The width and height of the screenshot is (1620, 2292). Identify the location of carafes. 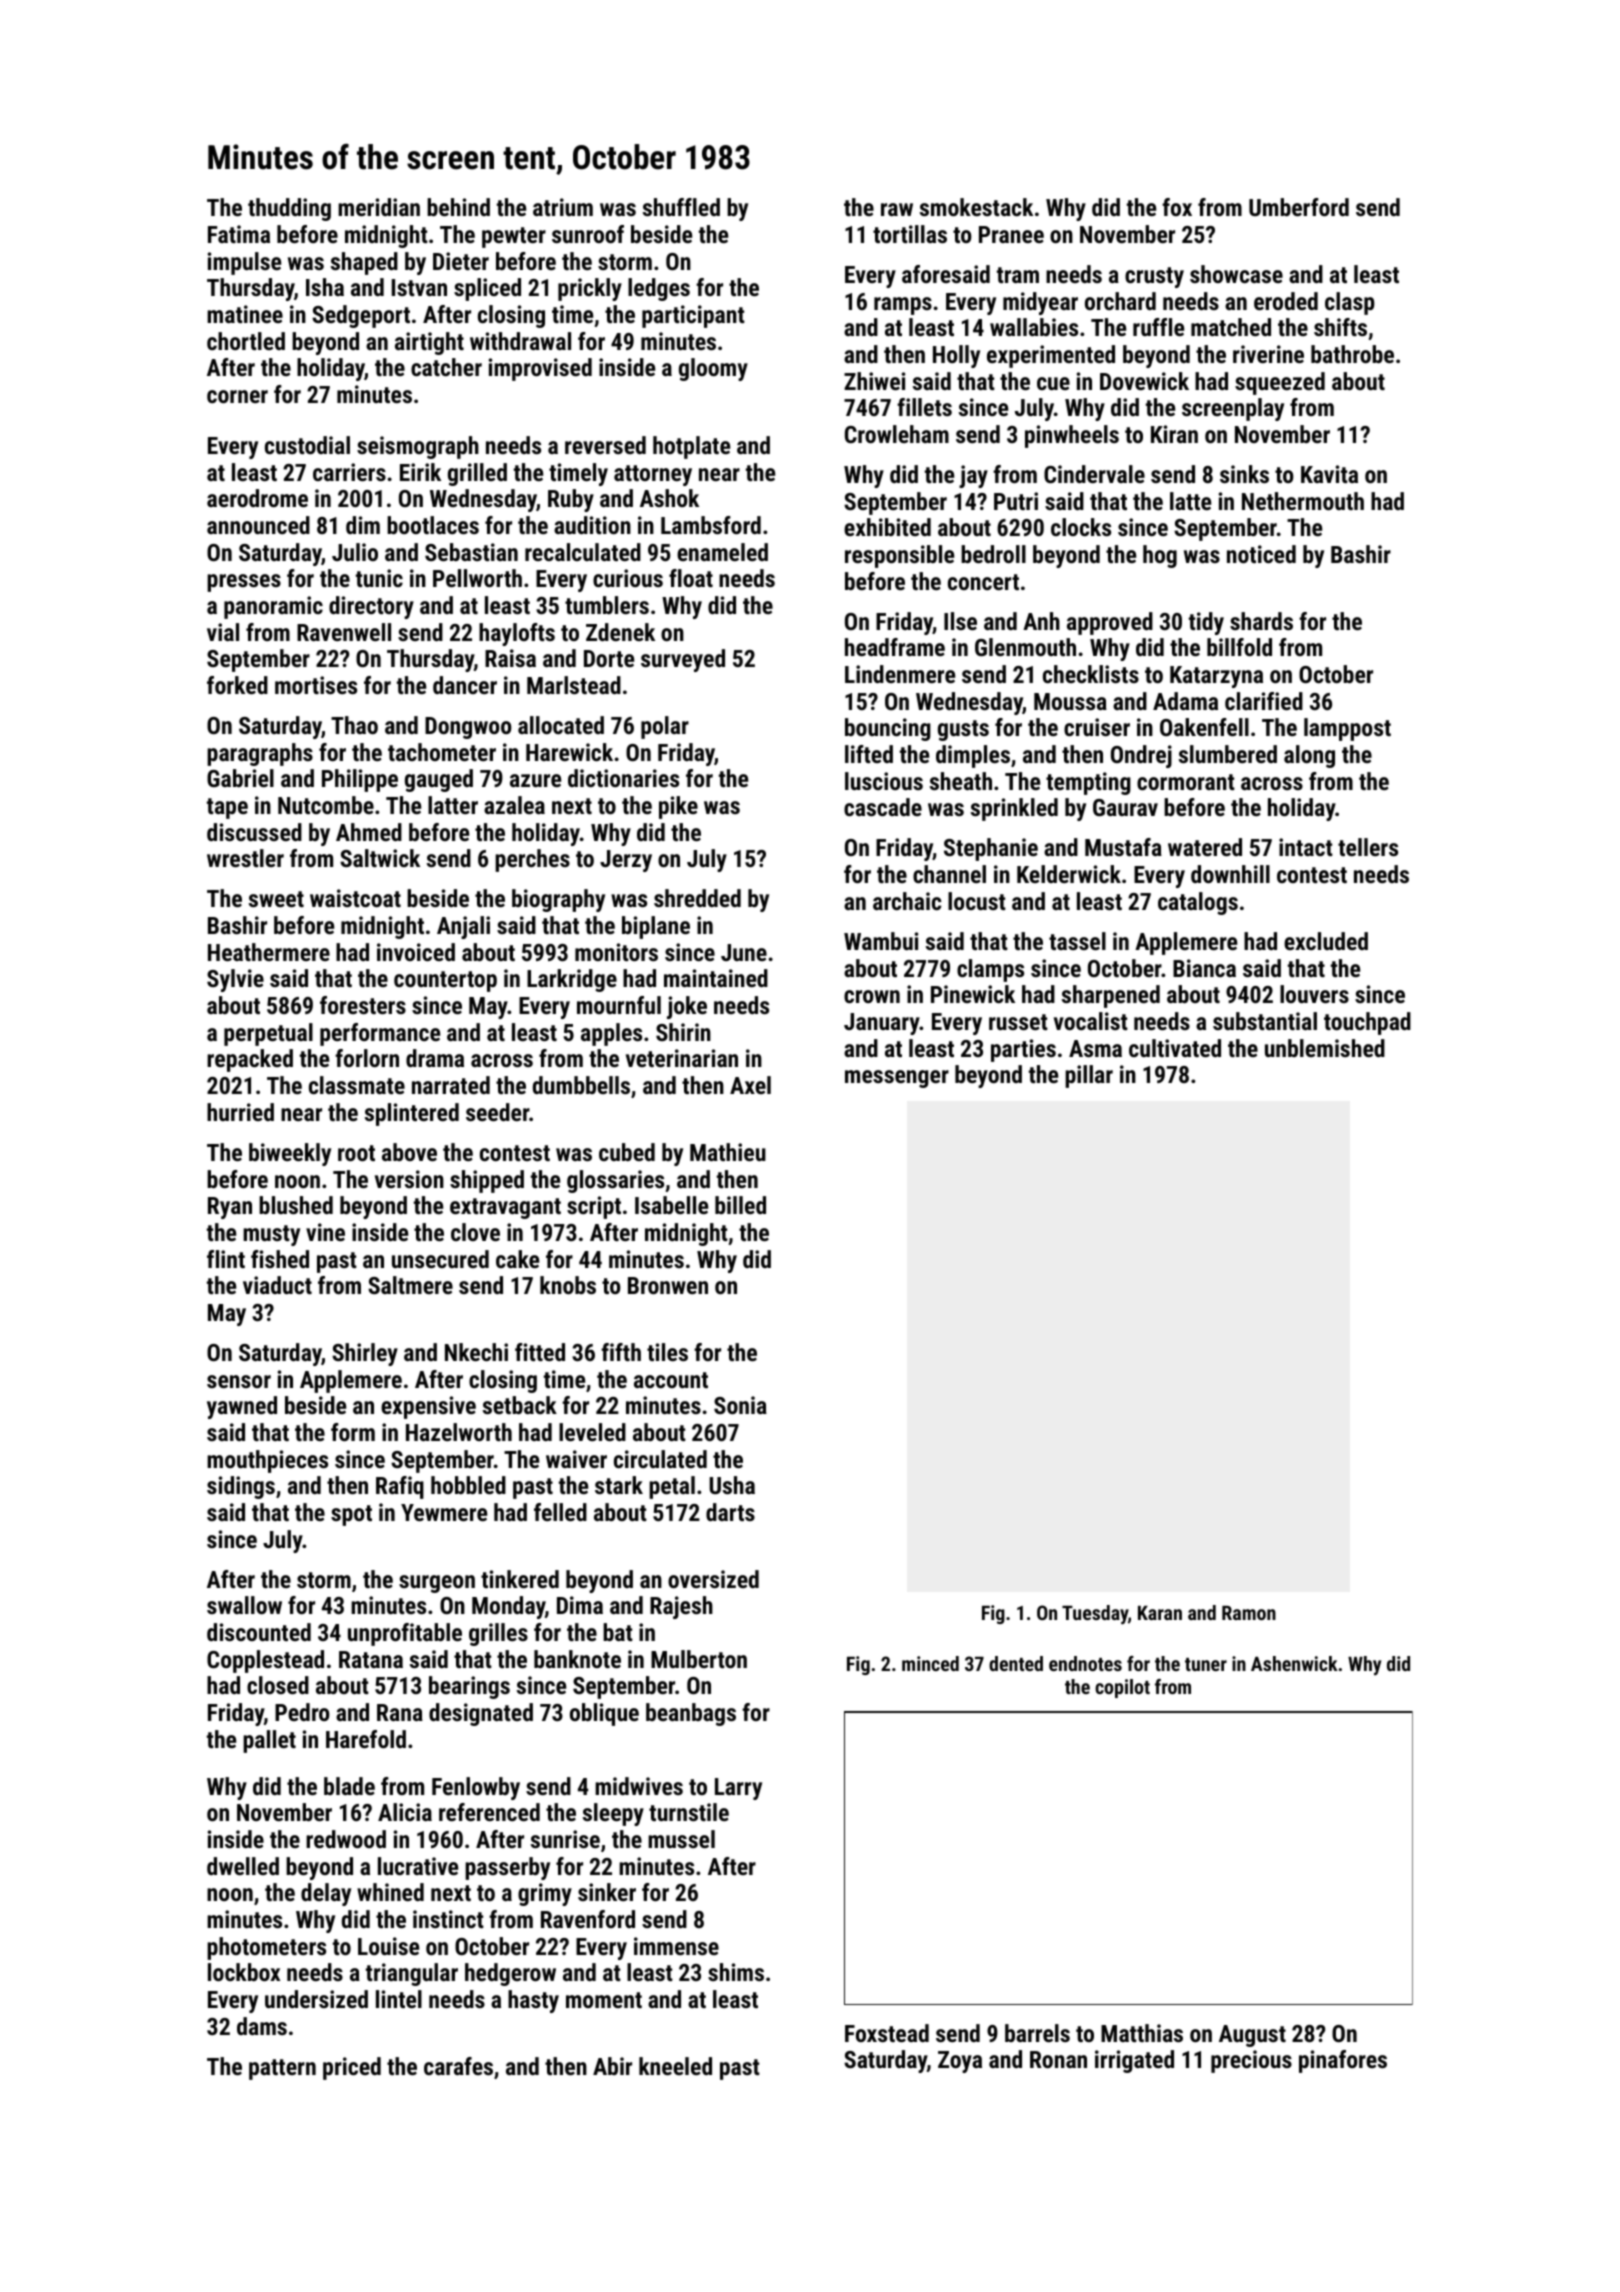
(458, 2066).
